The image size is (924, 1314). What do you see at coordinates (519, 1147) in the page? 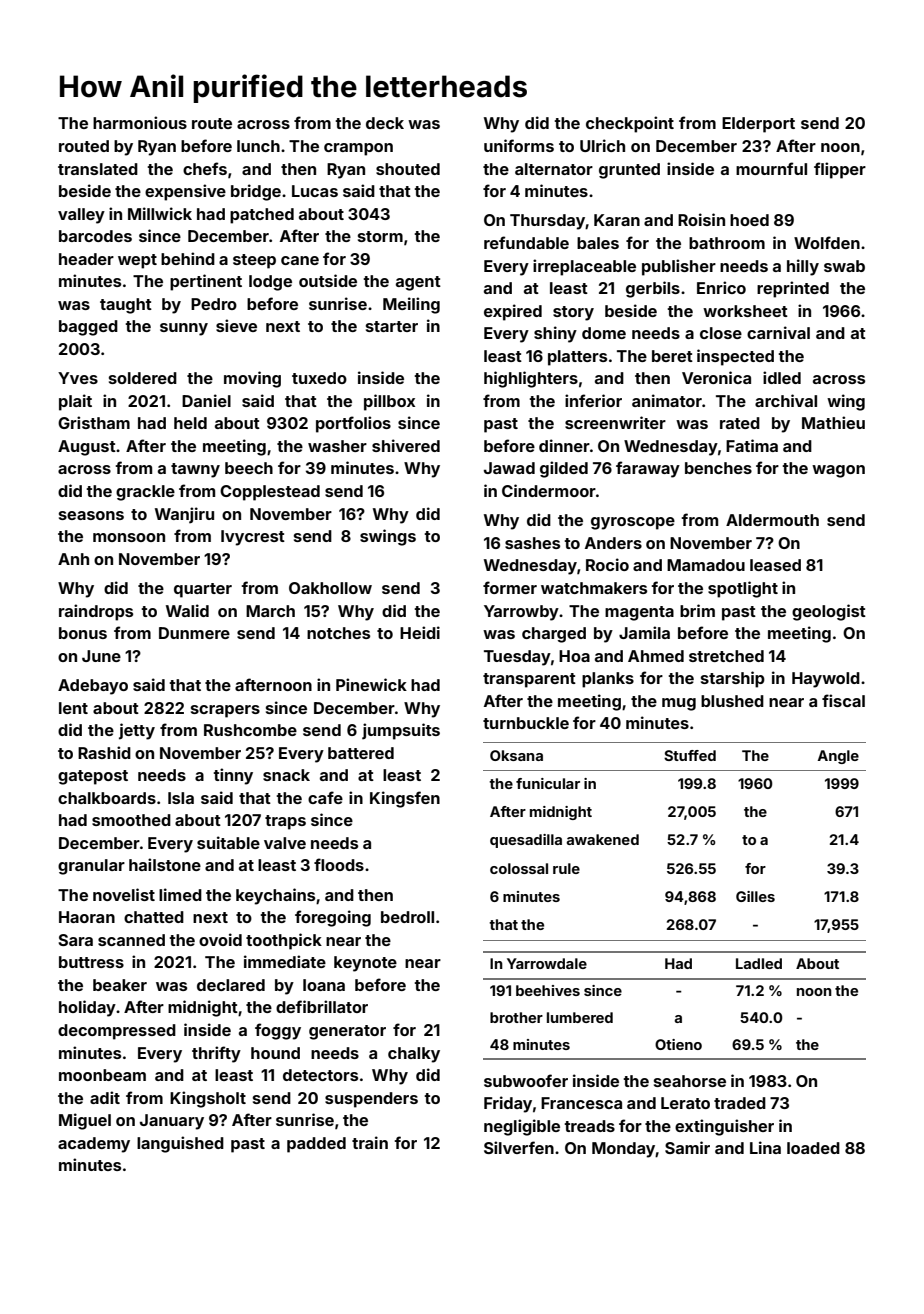
I see `Silverfen` at bounding box center [519, 1147].
